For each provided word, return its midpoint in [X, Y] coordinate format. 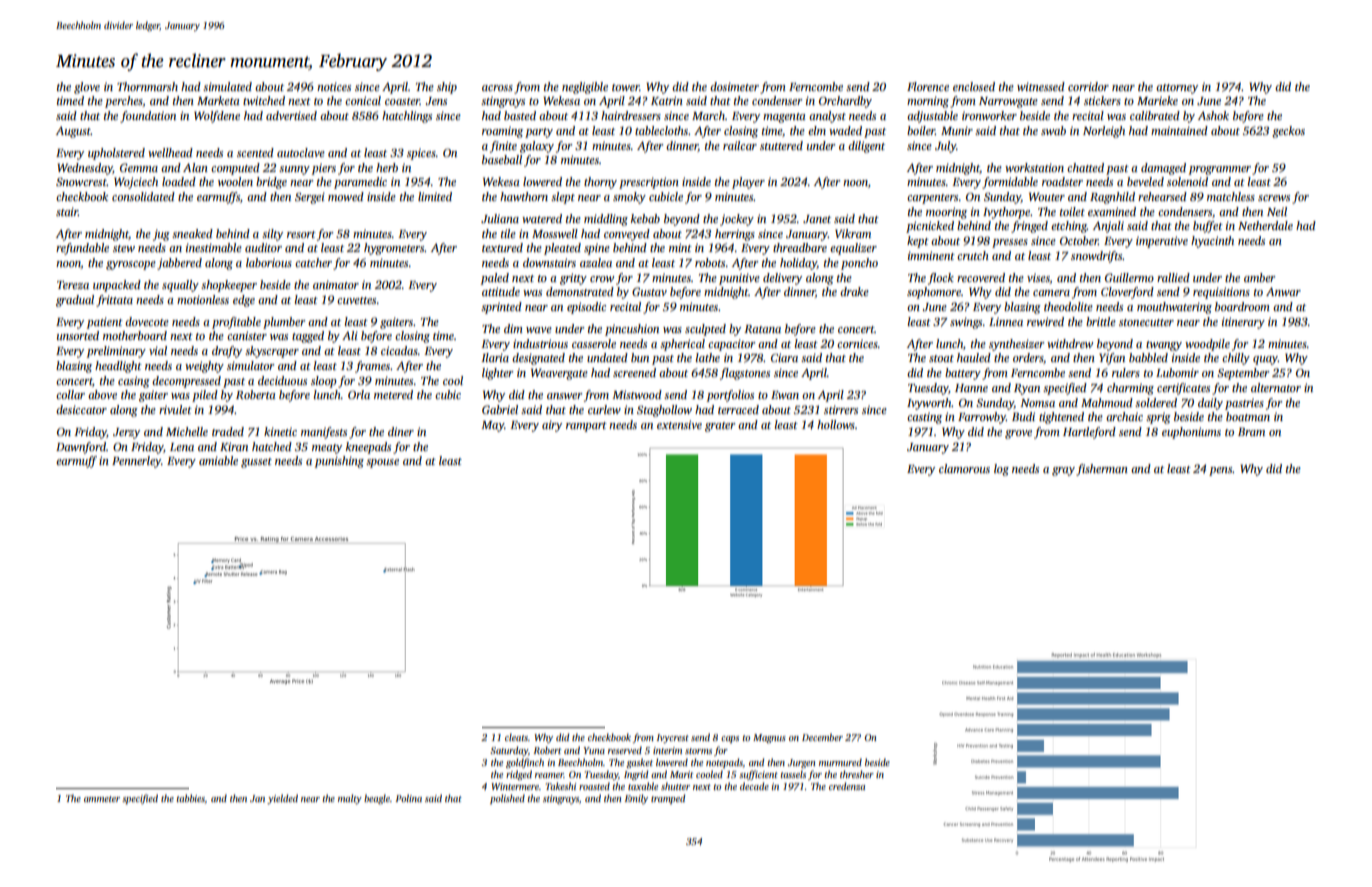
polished [507, 799]
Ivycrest [672, 738]
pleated [562, 249]
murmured [840, 762]
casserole [594, 343]
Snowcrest [81, 181]
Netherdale [1265, 225]
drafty [227, 352]
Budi [1023, 416]
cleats [516, 737]
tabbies [191, 798]
